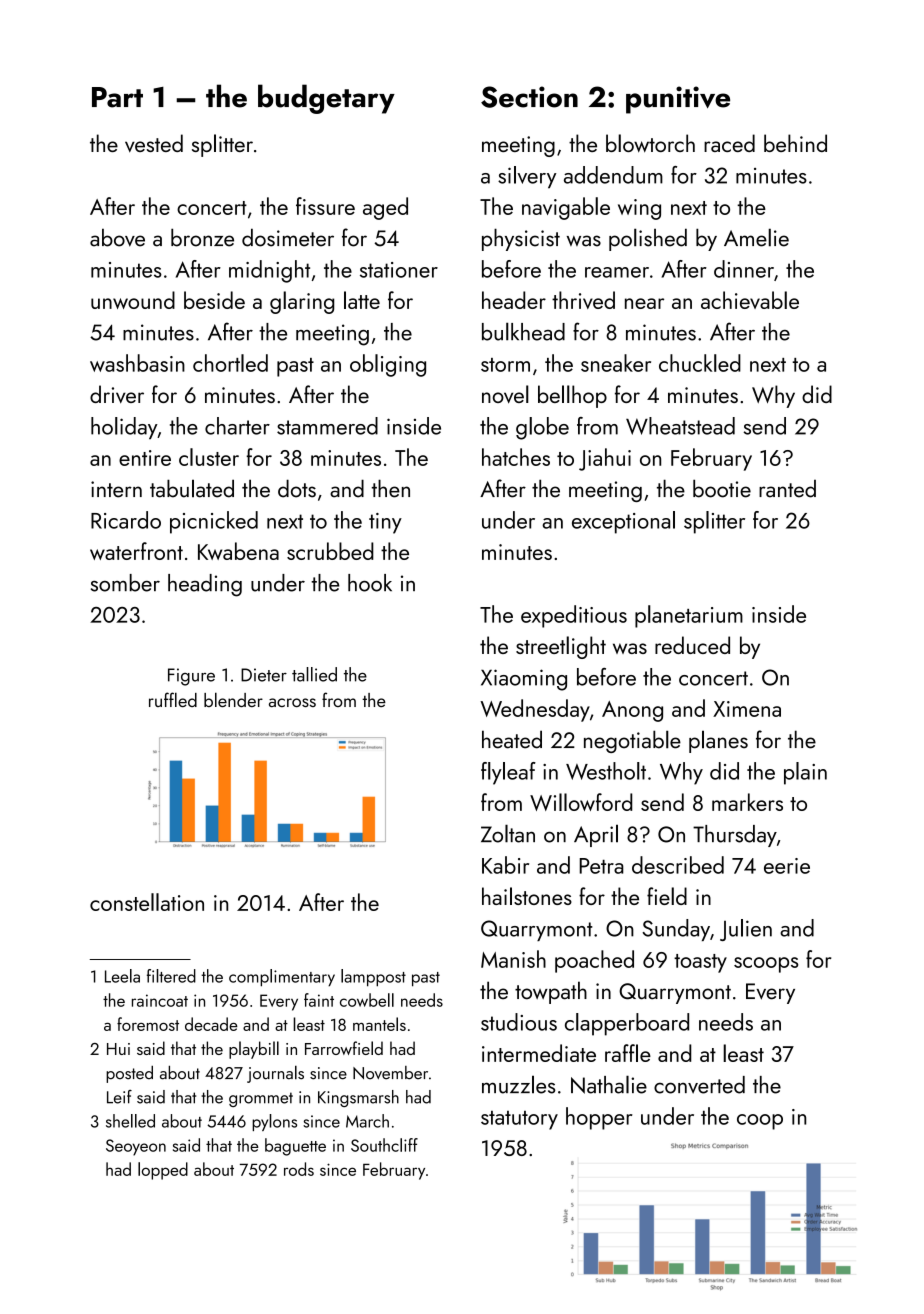  I want to click on Kwabena, so click(238, 551).
